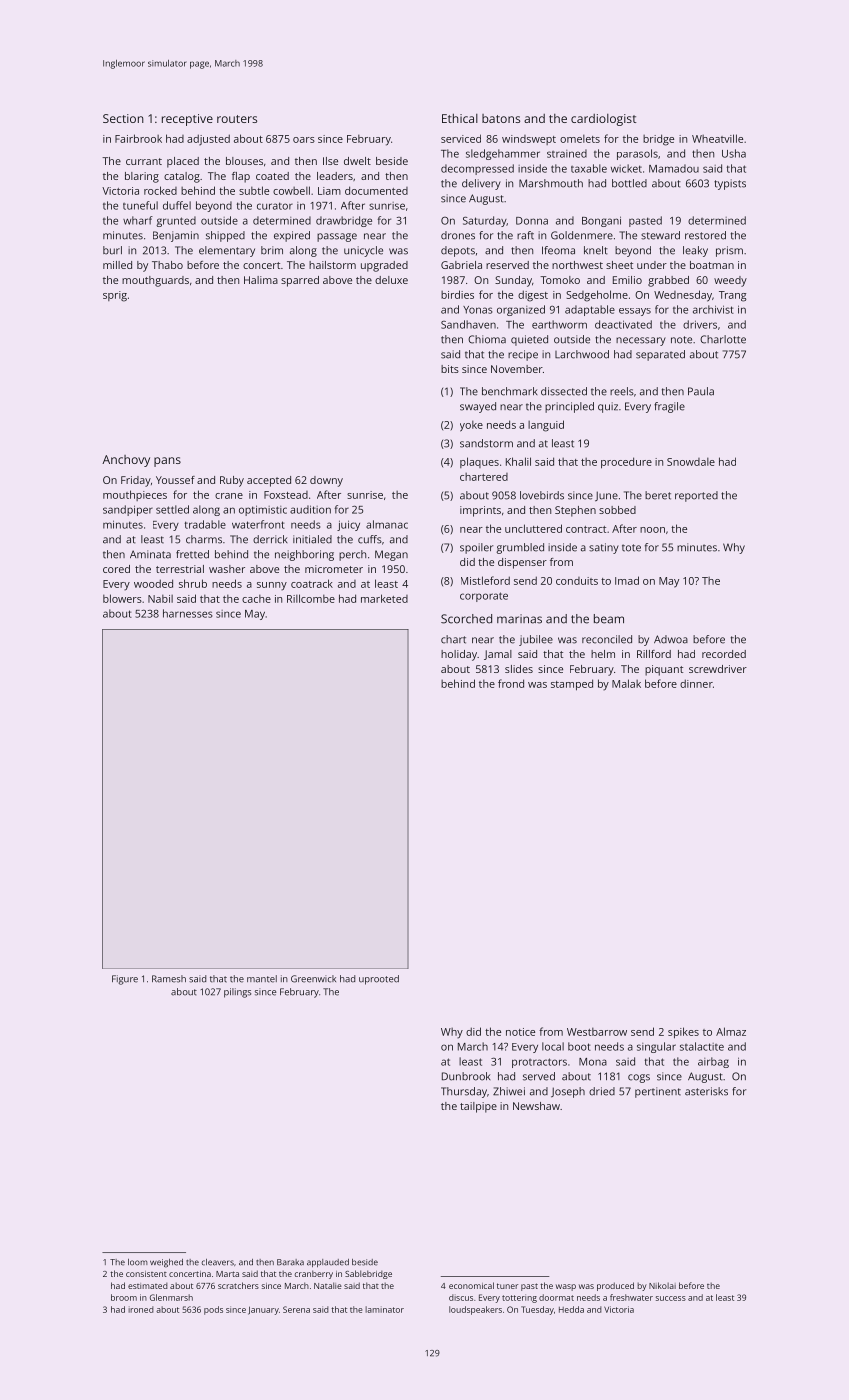  Describe the element at coordinates (662, 1285) in the page. I see `Nikolai` at that location.
